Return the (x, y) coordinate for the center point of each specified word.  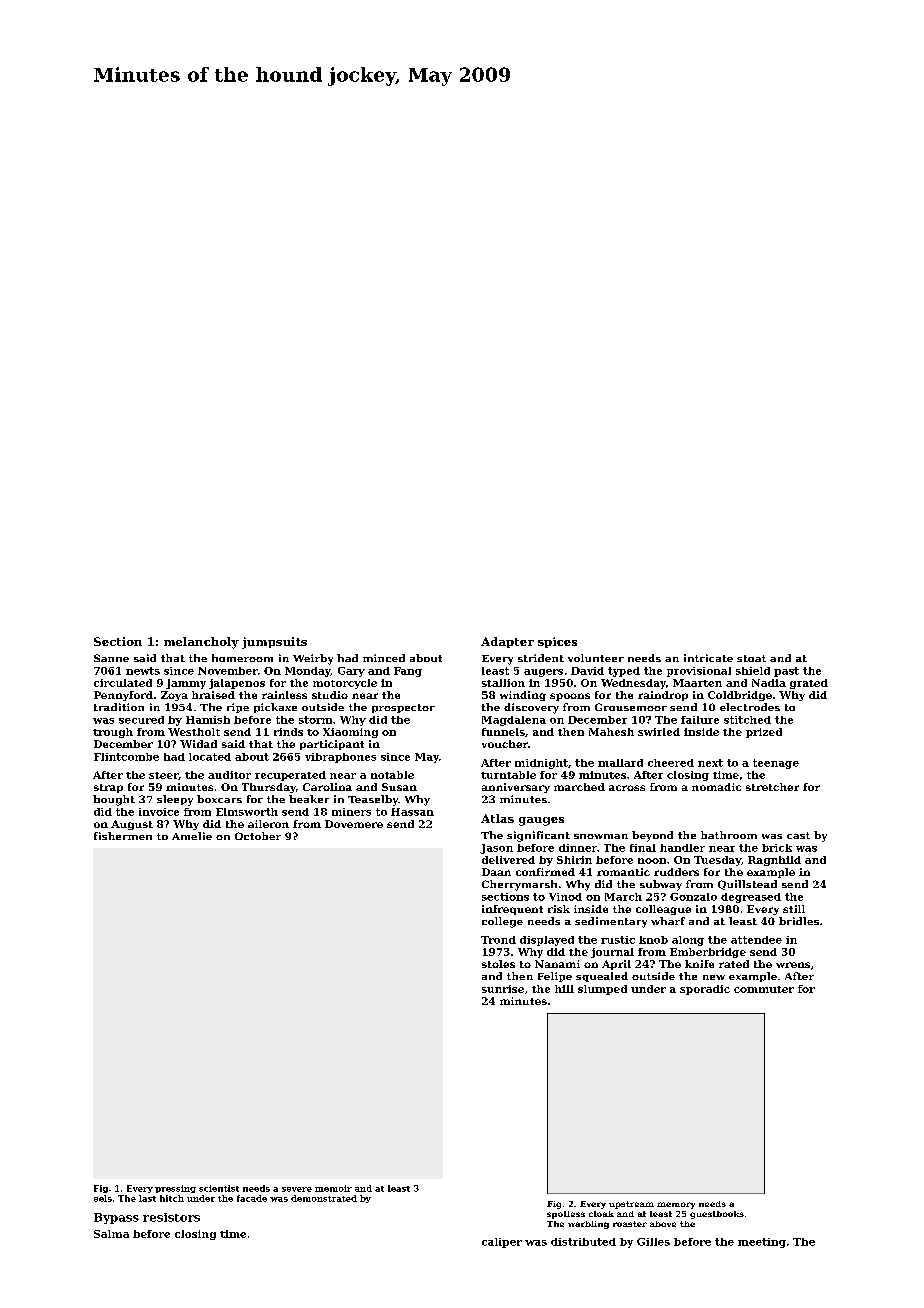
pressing (175, 1189)
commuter (764, 989)
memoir (333, 1188)
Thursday (269, 788)
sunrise (503, 989)
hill (564, 989)
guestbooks (717, 1215)
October (258, 836)
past (786, 672)
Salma (111, 1234)
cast (798, 835)
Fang (408, 672)
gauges (541, 821)
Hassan (412, 812)
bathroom (729, 835)
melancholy (201, 643)
